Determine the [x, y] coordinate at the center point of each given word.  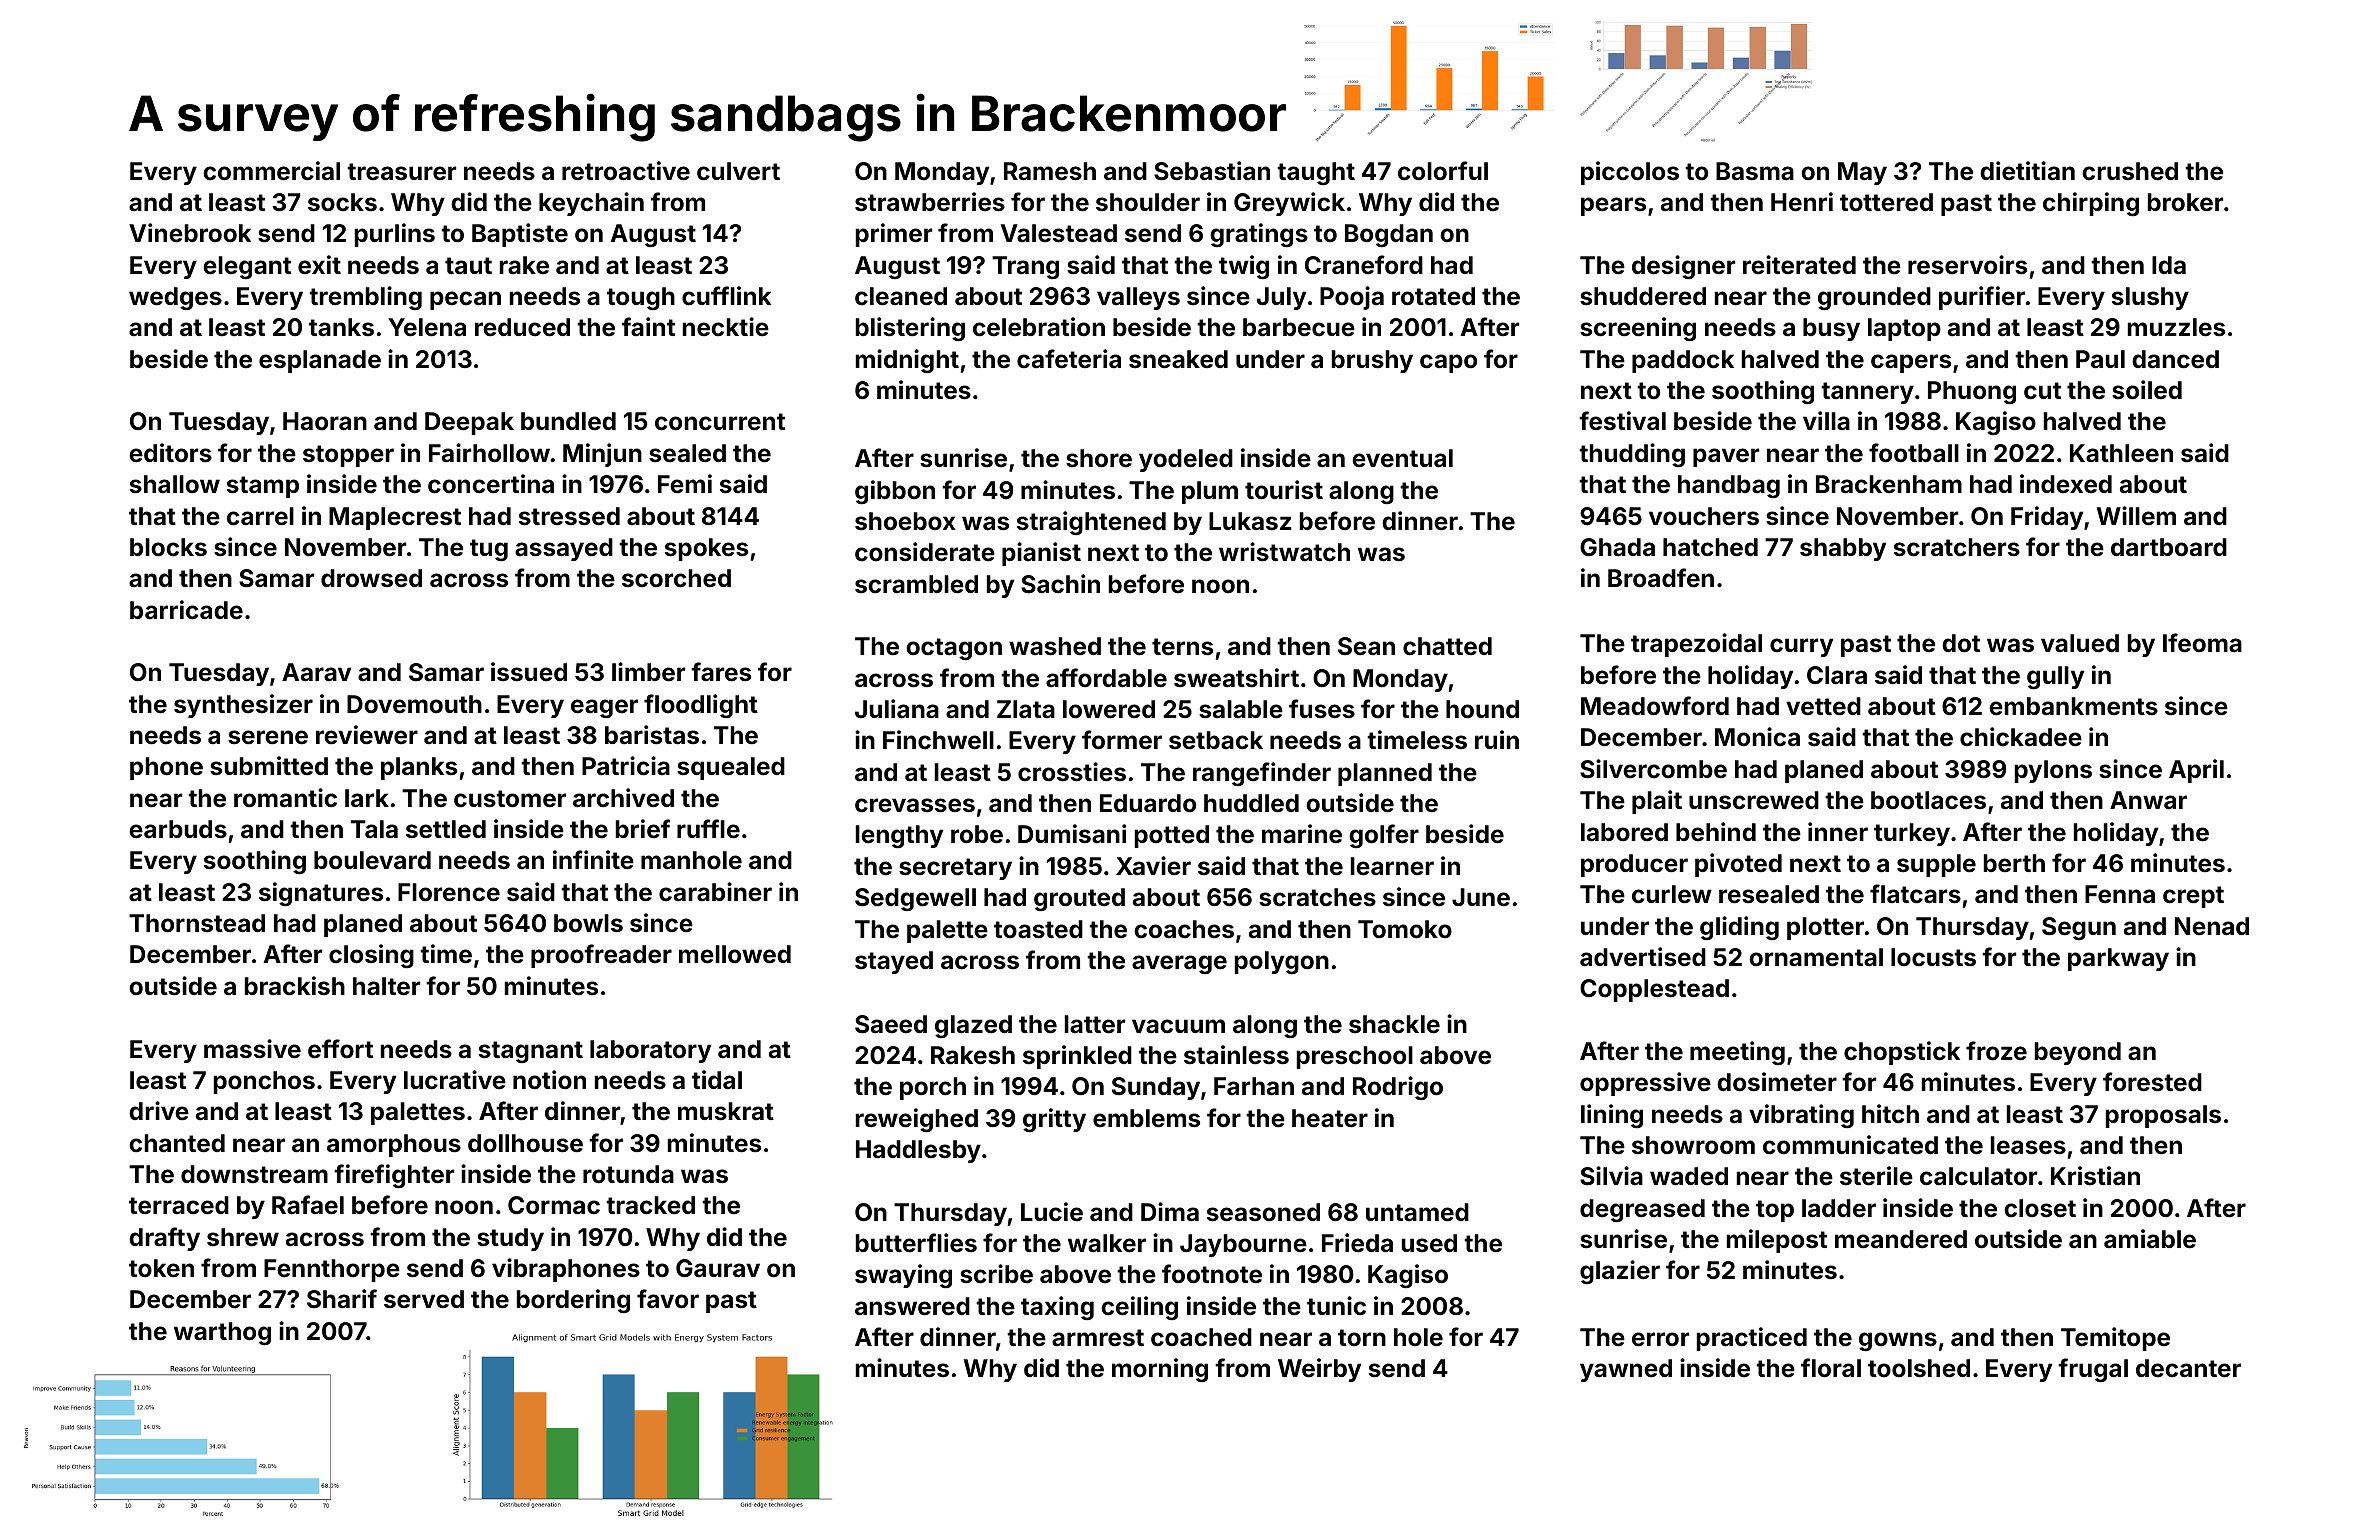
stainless [1236, 1055]
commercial [271, 171]
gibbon [895, 492]
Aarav [316, 672]
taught [1316, 173]
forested [2152, 1082]
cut [2042, 391]
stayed [894, 962]
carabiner [715, 892]
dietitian [2027, 171]
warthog [222, 1333]
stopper [348, 456]
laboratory [650, 1051]
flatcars [1915, 894]
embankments [2073, 706]
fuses [1322, 709]
